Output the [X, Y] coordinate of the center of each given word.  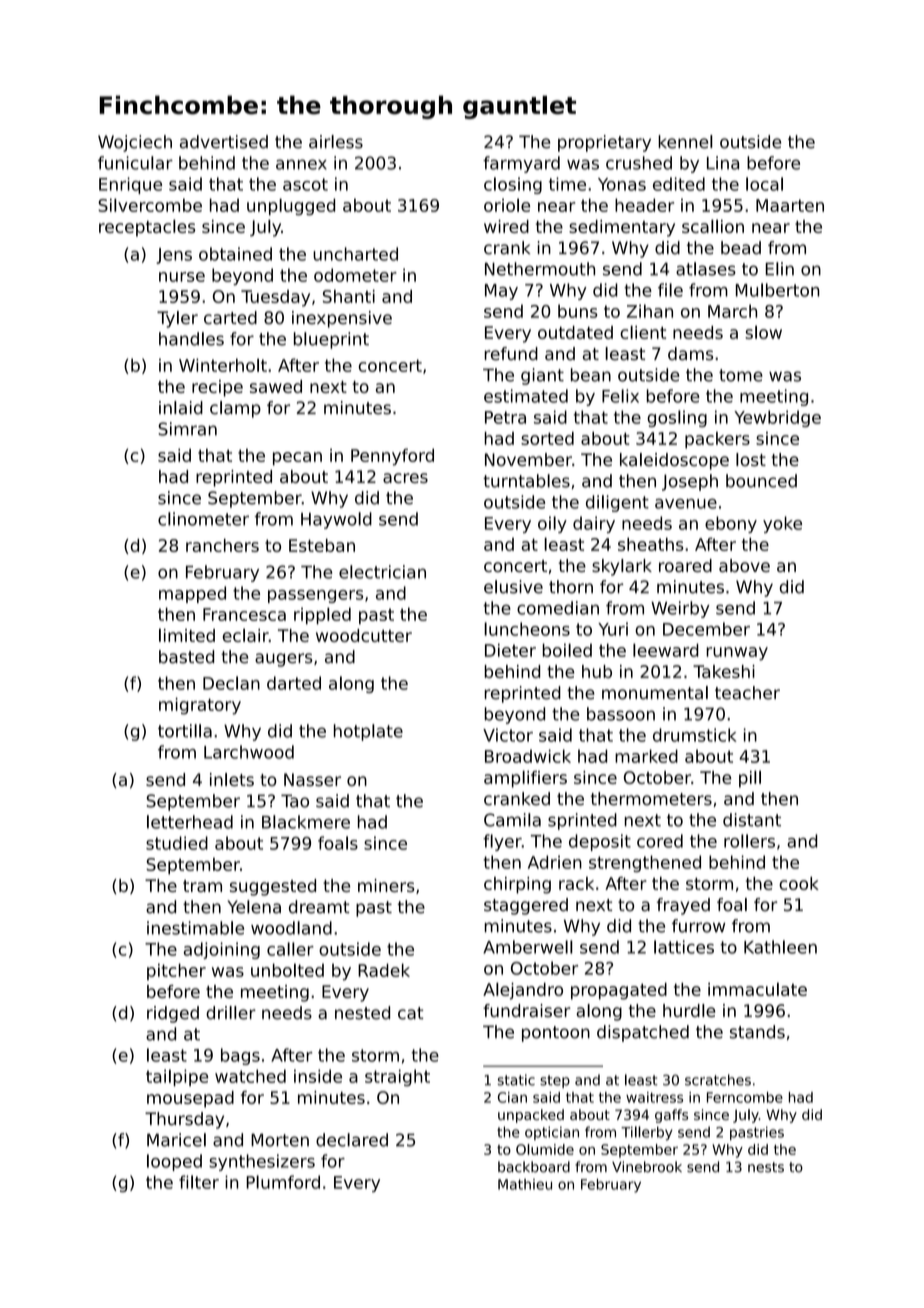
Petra [505, 417]
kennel [685, 142]
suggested [273, 887]
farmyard [521, 164]
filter [199, 1182]
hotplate [368, 732]
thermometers [651, 799]
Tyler [177, 319]
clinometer [203, 519]
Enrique [130, 185]
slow [763, 332]
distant [752, 820]
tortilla [185, 731]
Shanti [349, 296]
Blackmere [306, 822]
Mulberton [777, 290]
